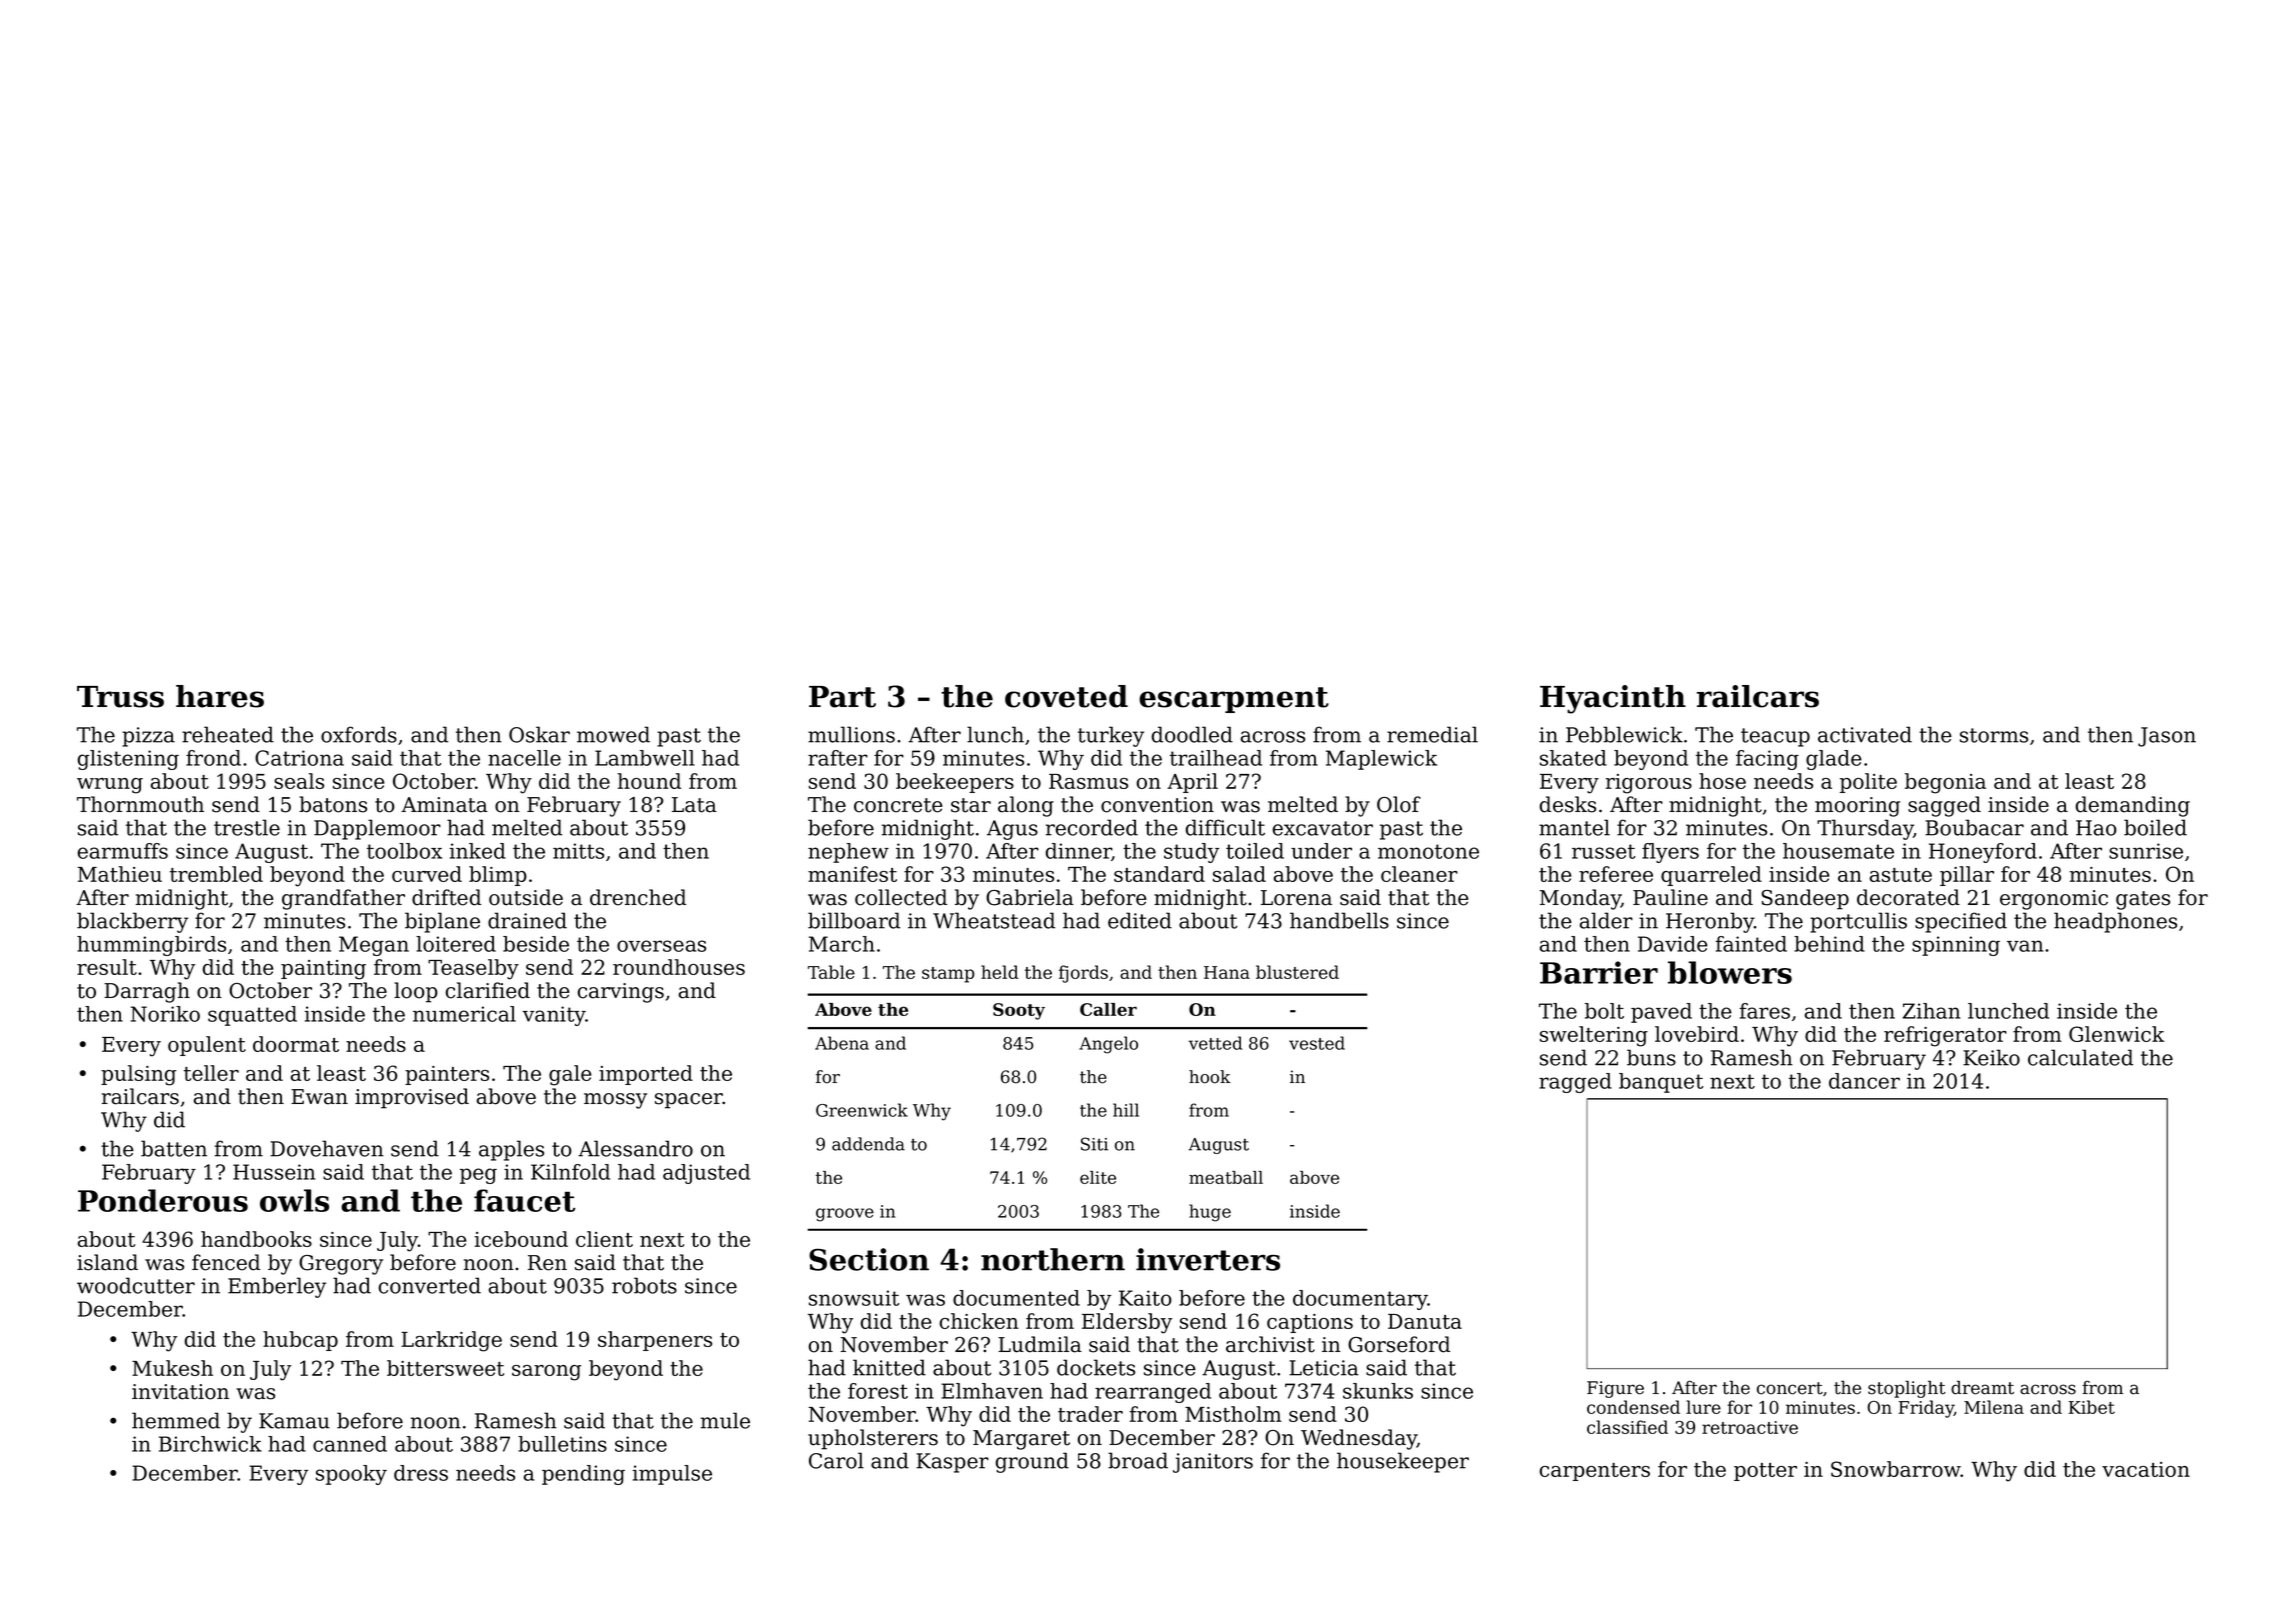 This screenshot has width=2292, height=1620. What do you see at coordinates (1083, 974) in the screenshot?
I see `fjords` at bounding box center [1083, 974].
